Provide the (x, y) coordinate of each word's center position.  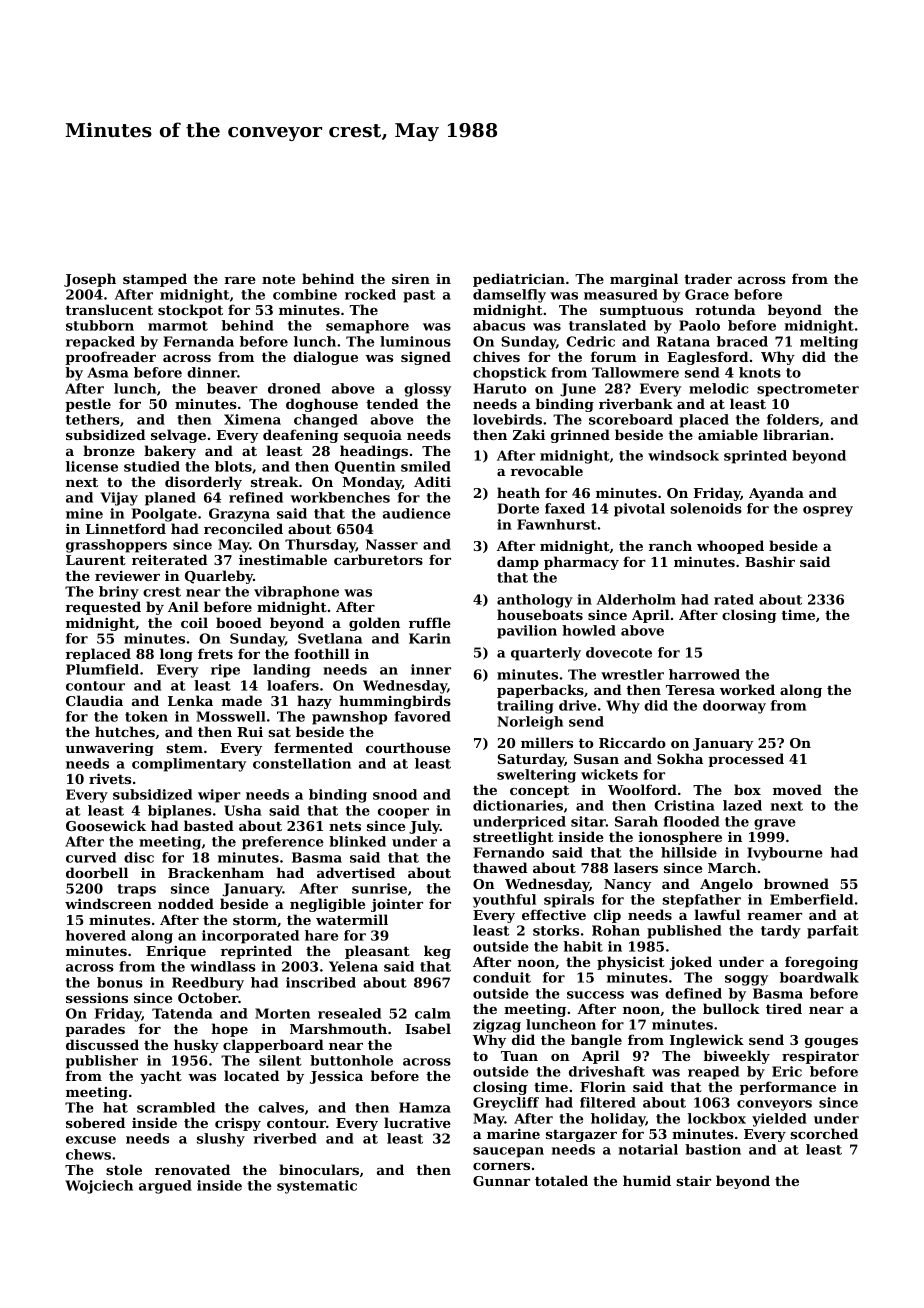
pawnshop (349, 718)
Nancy (628, 885)
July (424, 827)
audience (417, 513)
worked (747, 689)
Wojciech (99, 1187)
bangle (596, 1041)
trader (708, 278)
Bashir (770, 561)
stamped (155, 280)
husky (196, 1046)
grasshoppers (116, 546)
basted (209, 825)
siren (411, 278)
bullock (731, 1008)
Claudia (94, 700)
